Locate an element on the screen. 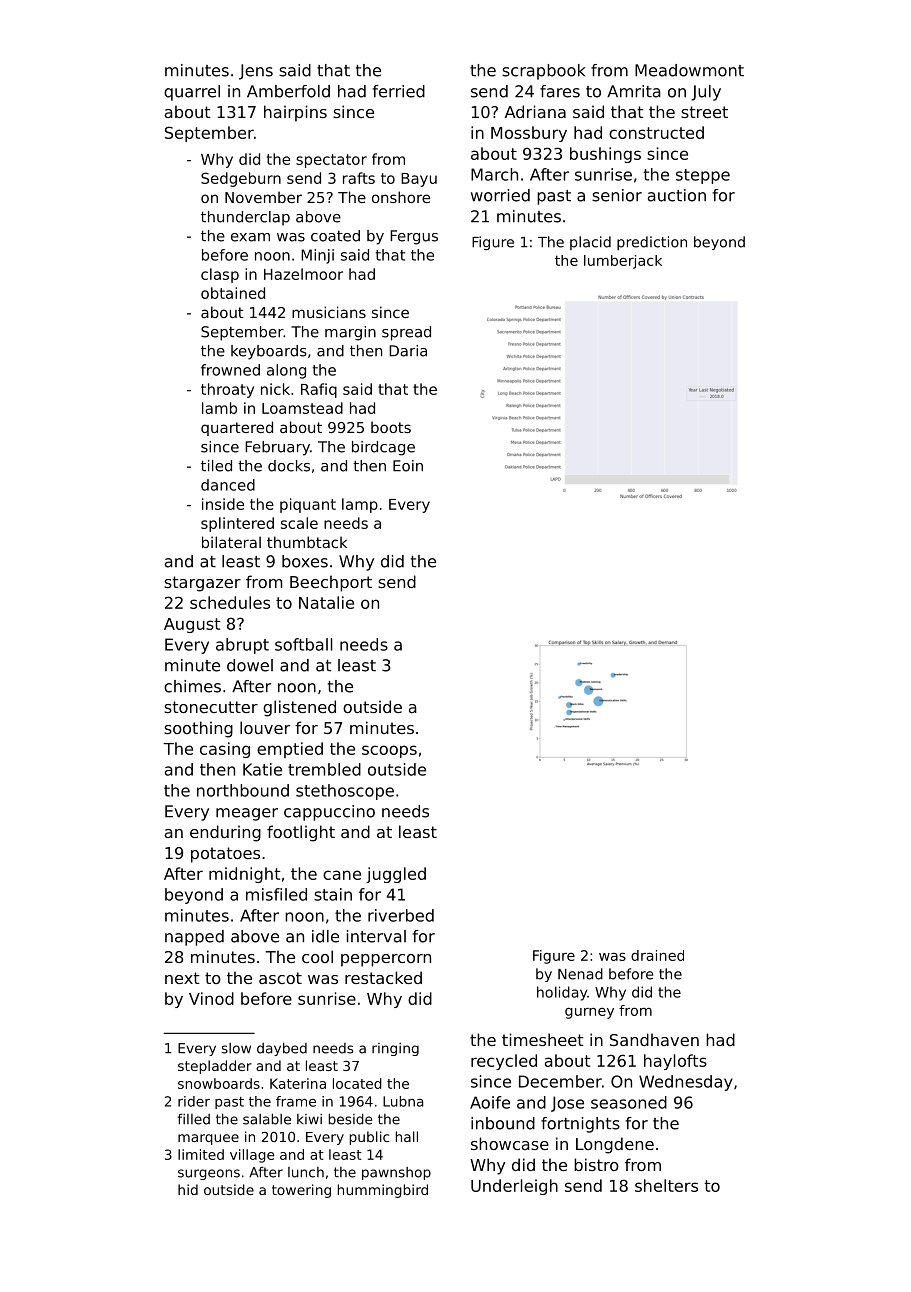 This screenshot has width=911, height=1292. Meadowmont is located at coordinates (689, 70).
